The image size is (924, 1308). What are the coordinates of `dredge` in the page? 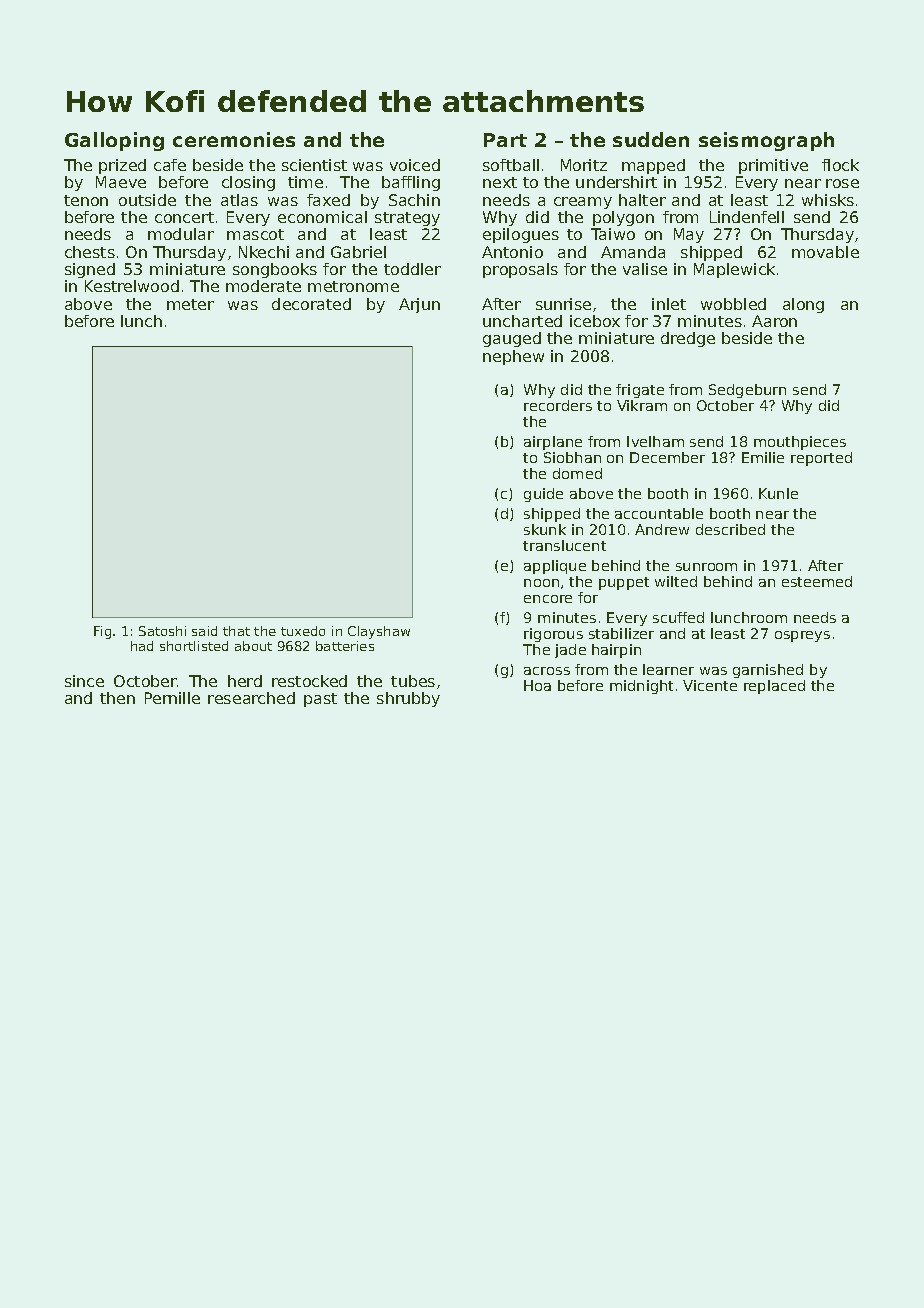 It's located at (688, 339).
